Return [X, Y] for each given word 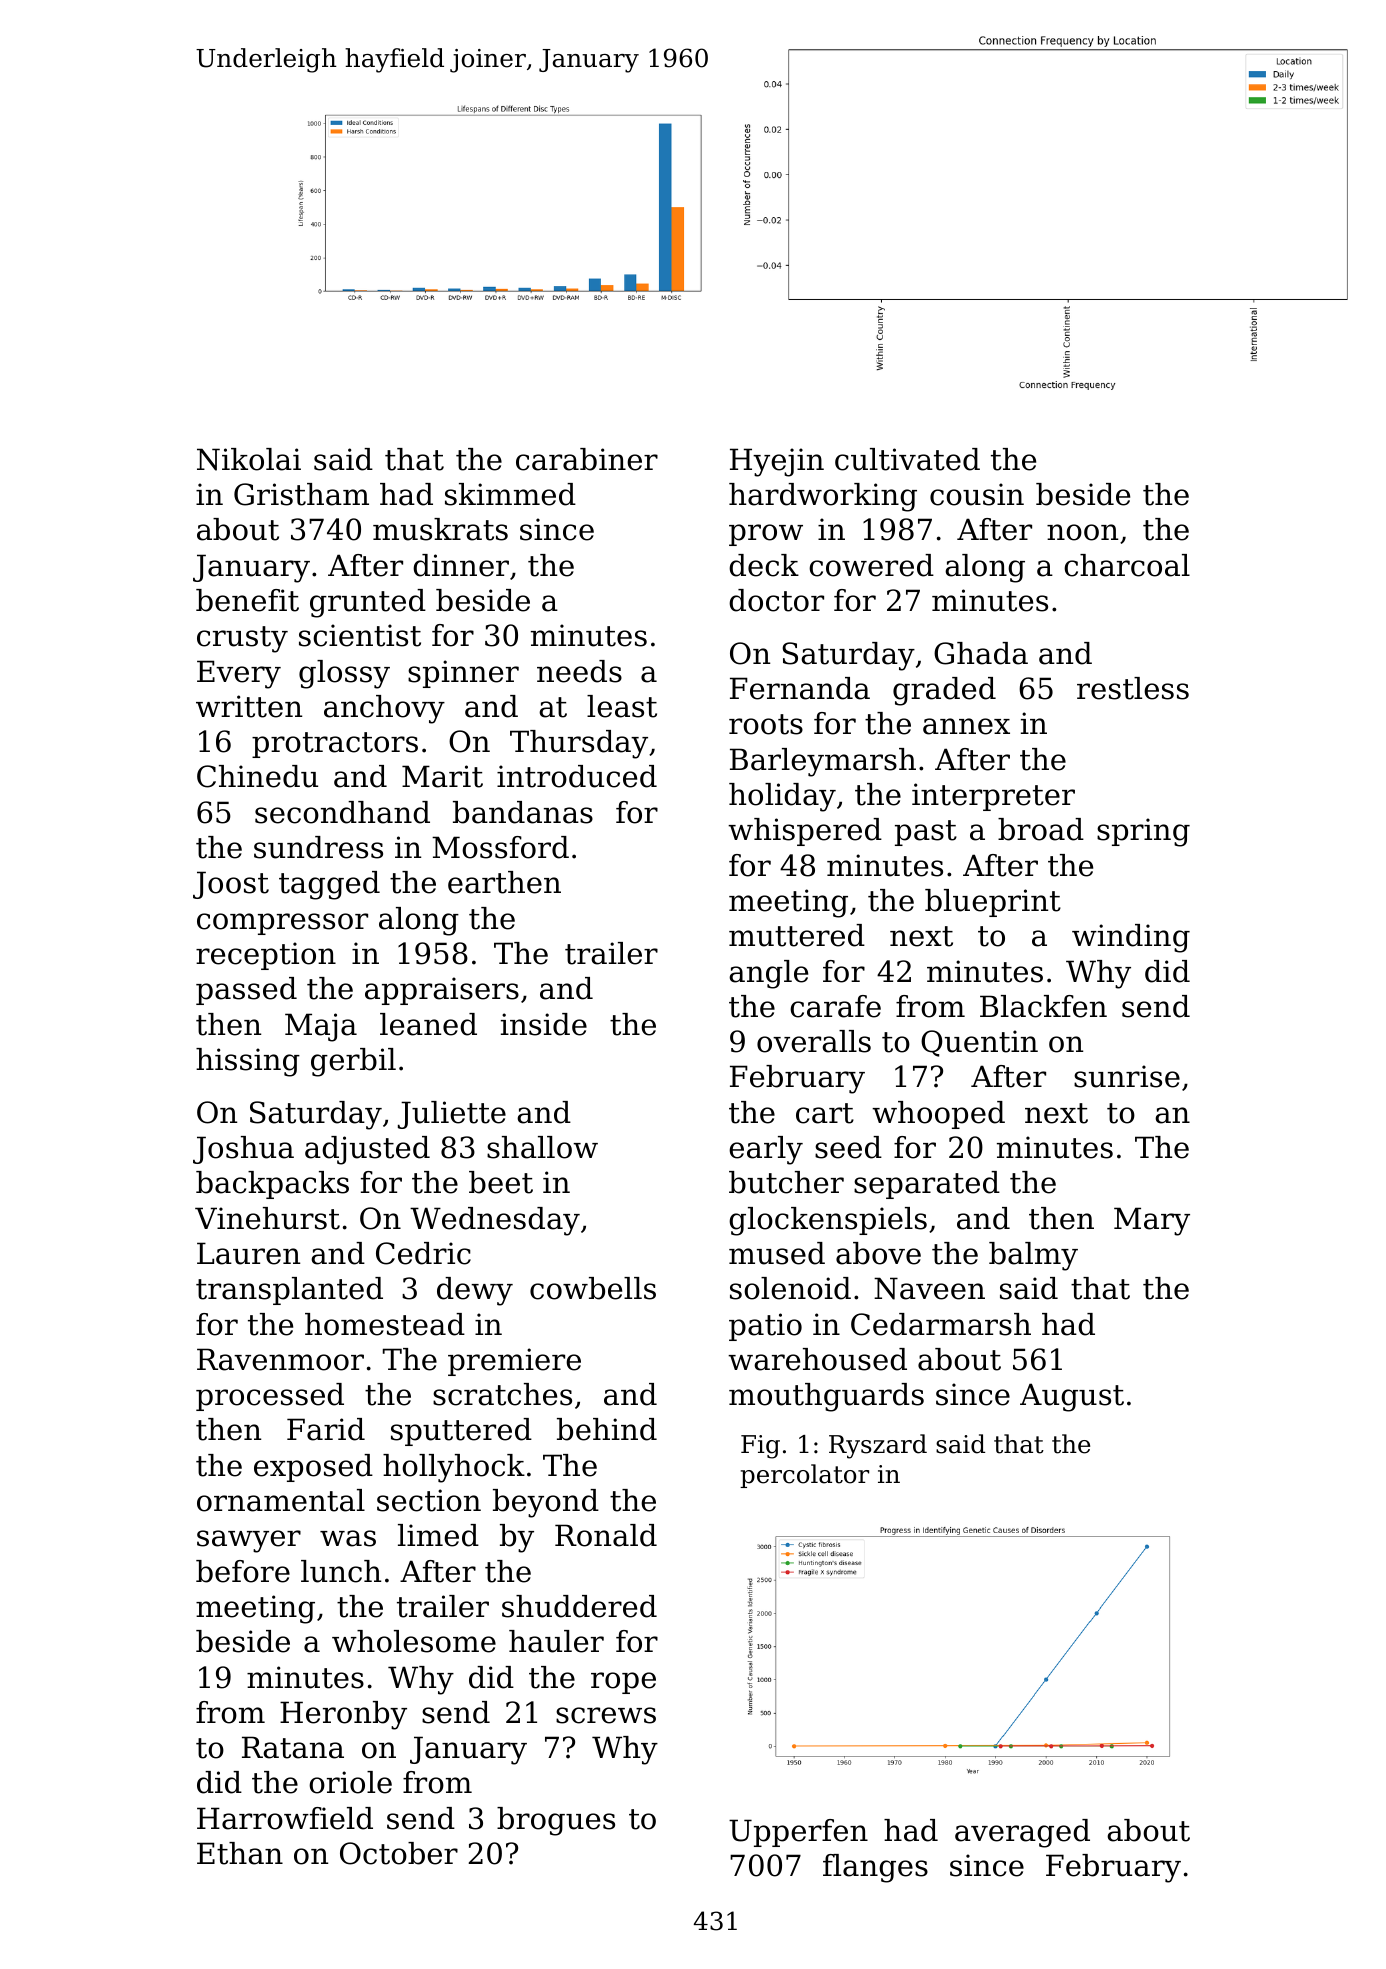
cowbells [593, 1288]
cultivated [907, 459]
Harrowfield [285, 1818]
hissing [248, 1062]
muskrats [440, 529]
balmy [1033, 1256]
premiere [514, 1362]
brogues [556, 1821]
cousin [977, 494]
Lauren [248, 1253]
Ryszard [878, 1446]
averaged [1022, 1833]
